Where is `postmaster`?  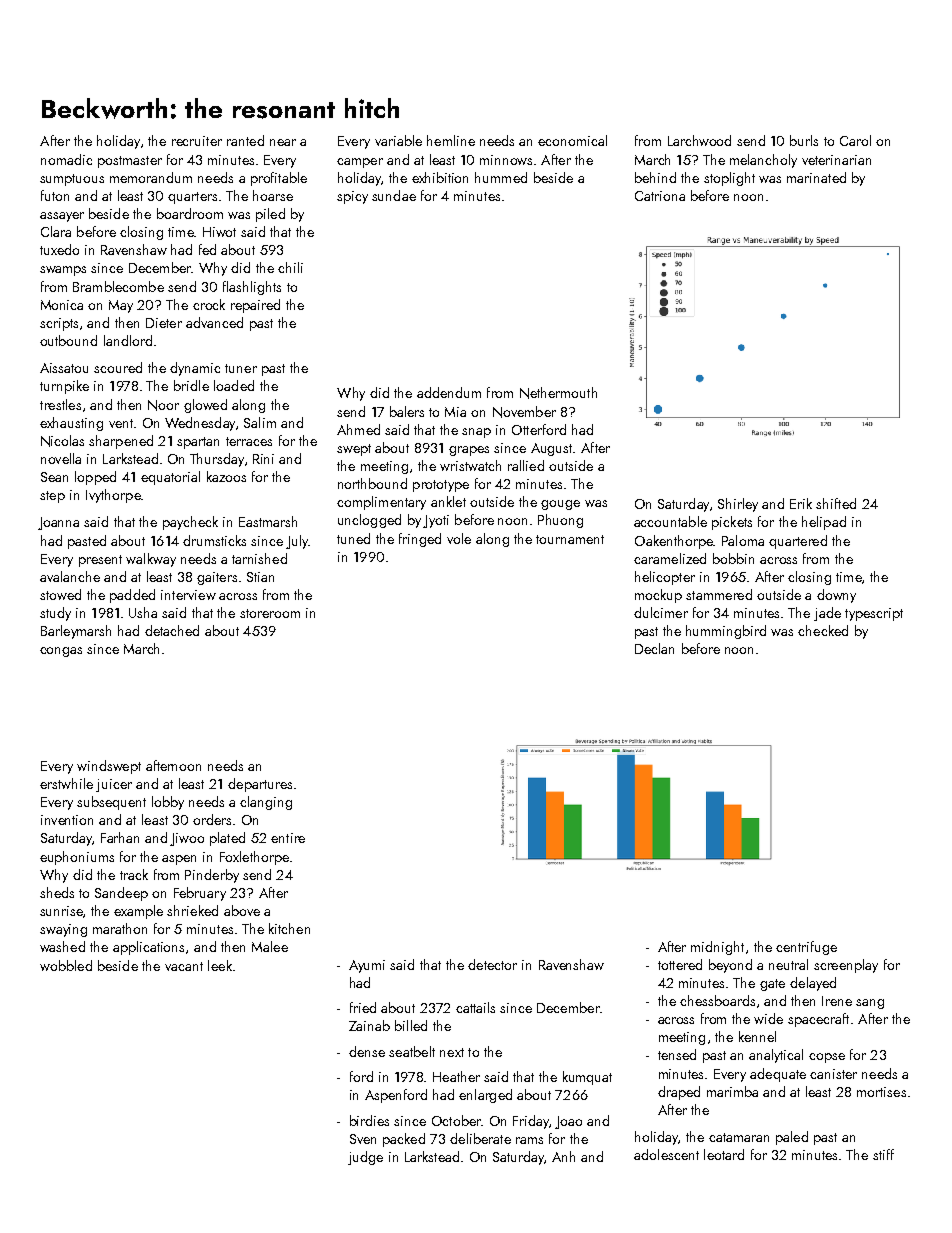 postmaster is located at coordinates (130, 162).
